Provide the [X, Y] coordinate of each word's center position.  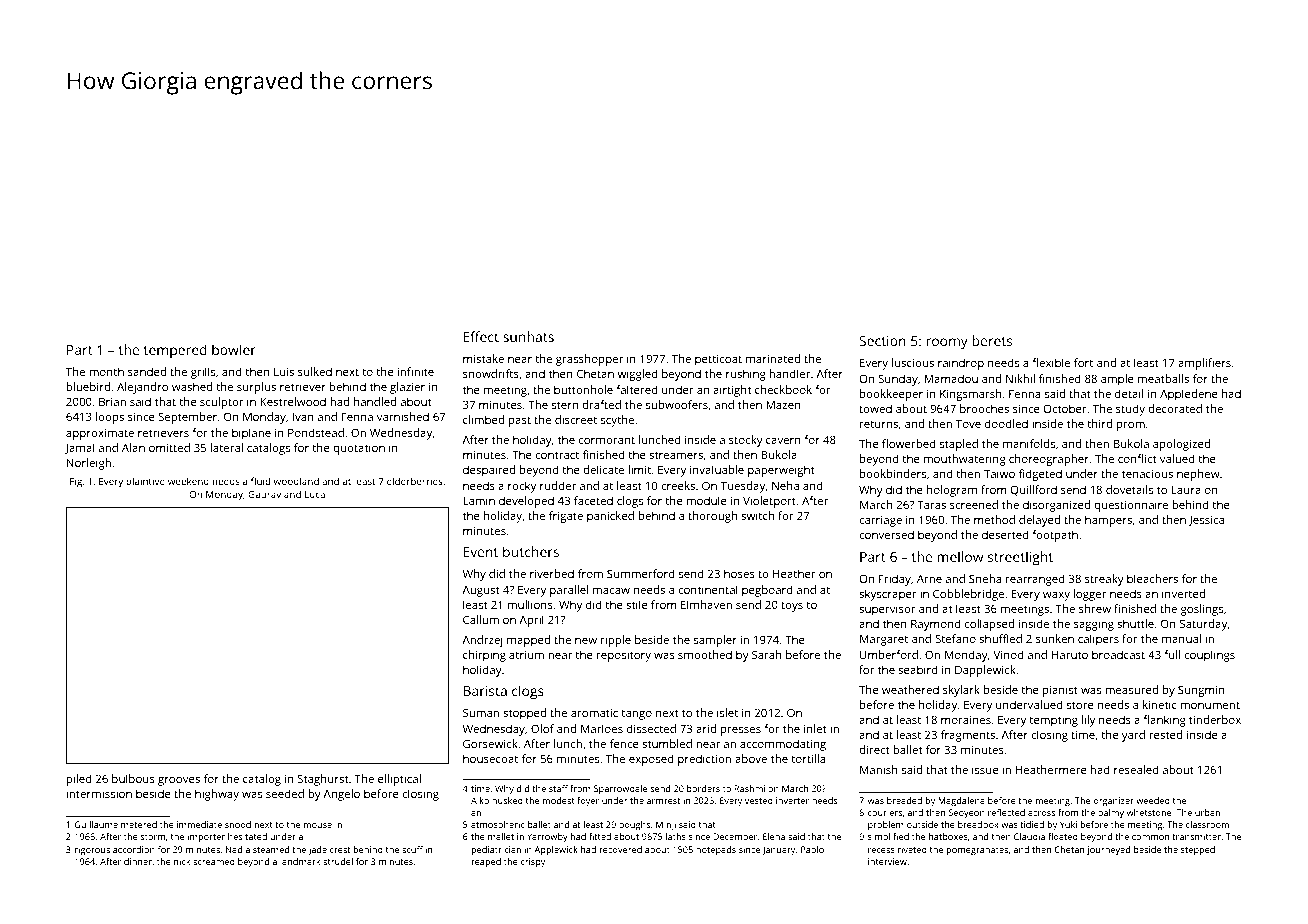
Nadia [238, 849]
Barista [485, 691]
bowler [234, 349]
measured [1131, 689]
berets [992, 340]
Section [883, 341]
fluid [260, 481]
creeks [678, 485]
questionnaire [1131, 506]
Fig [76, 483]
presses [741, 731]
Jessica [1206, 520]
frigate [566, 517]
